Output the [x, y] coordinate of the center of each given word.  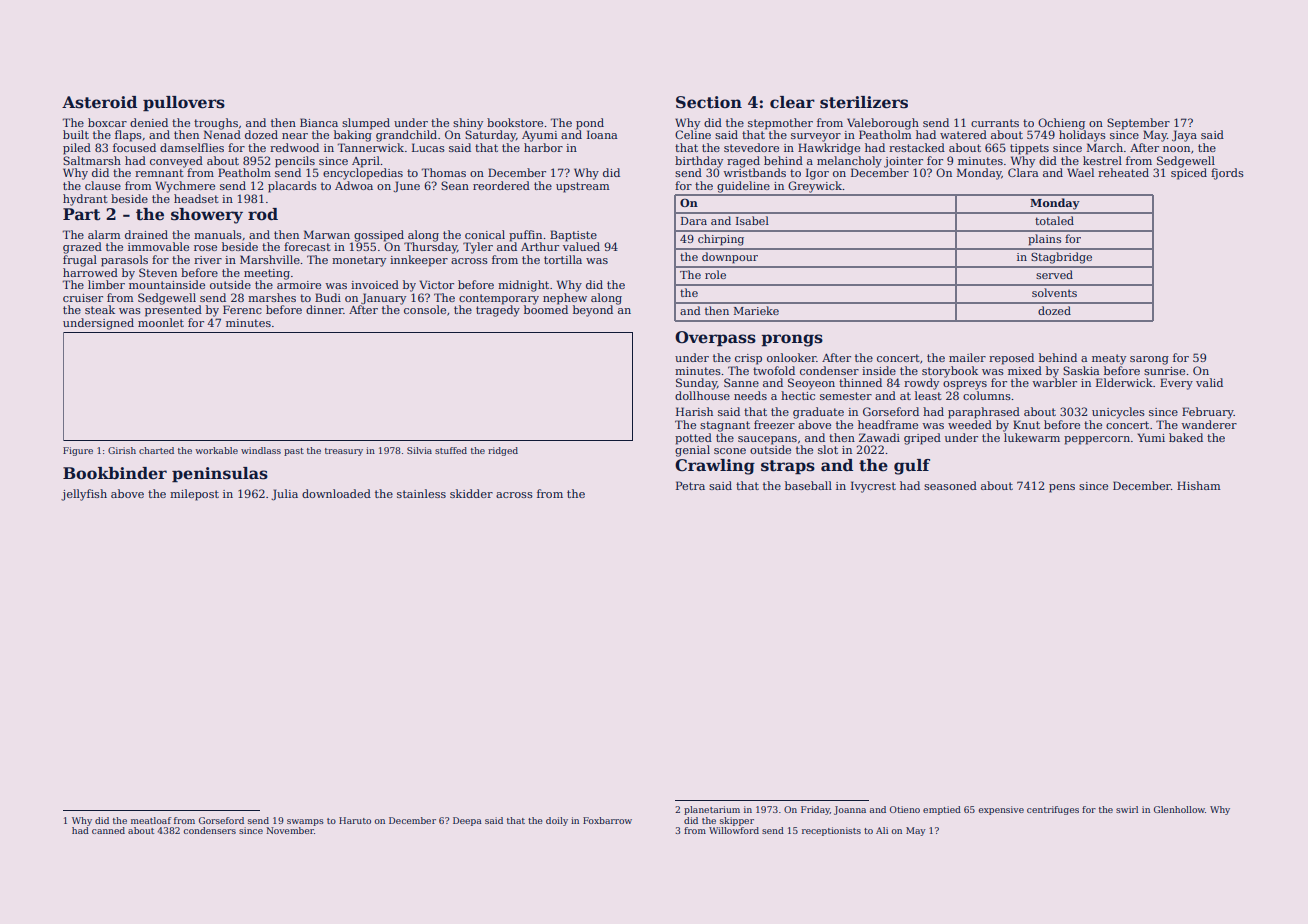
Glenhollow [1179, 809]
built [76, 134]
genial [692, 451]
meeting [267, 274]
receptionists [831, 831]
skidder [471, 493]
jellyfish [84, 495]
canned [108, 830]
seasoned [950, 485]
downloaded [336, 493]
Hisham [1199, 485]
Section [709, 102]
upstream [583, 187]
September [1138, 124]
